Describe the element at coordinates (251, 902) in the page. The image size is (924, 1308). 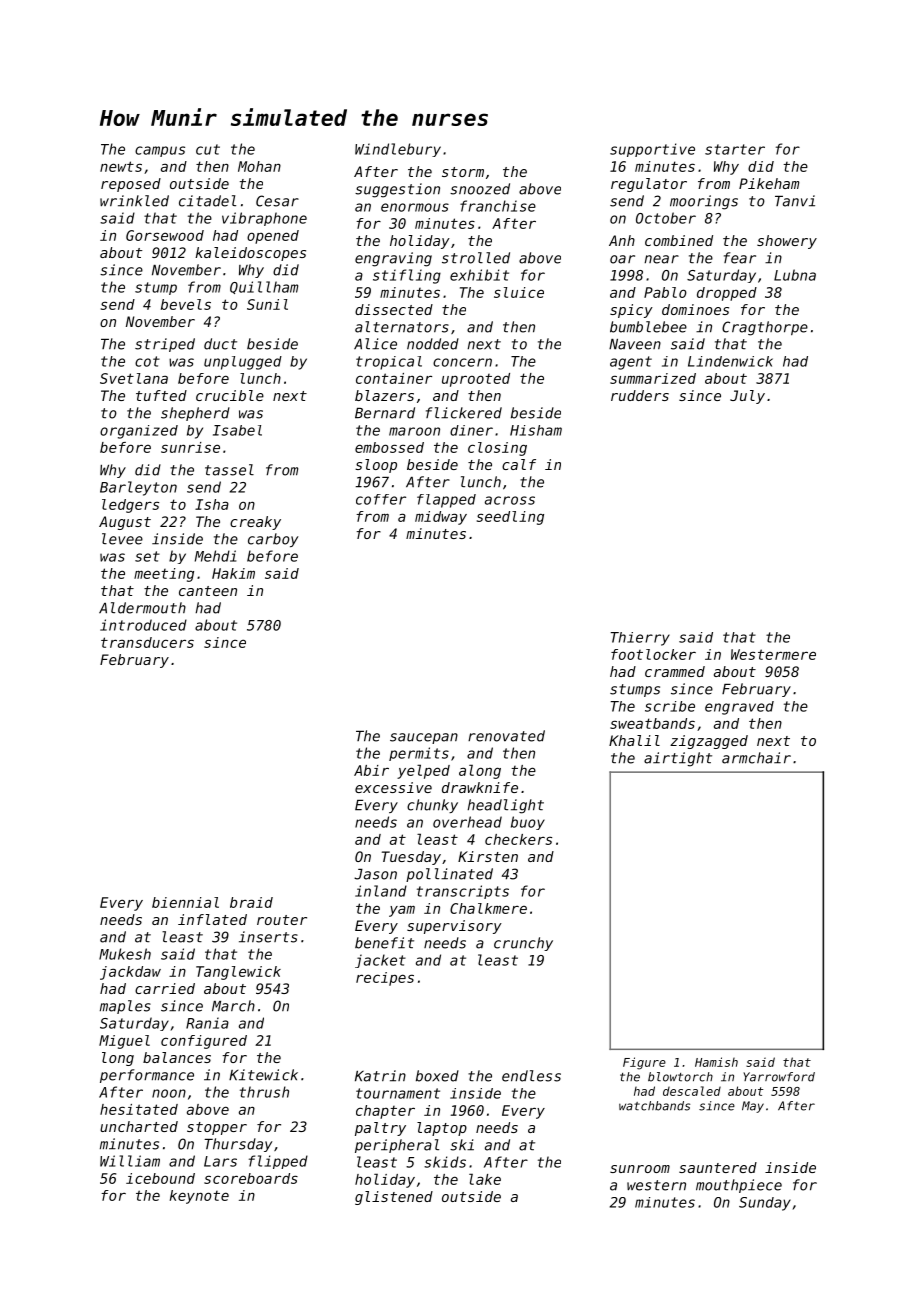
I see `braid` at that location.
